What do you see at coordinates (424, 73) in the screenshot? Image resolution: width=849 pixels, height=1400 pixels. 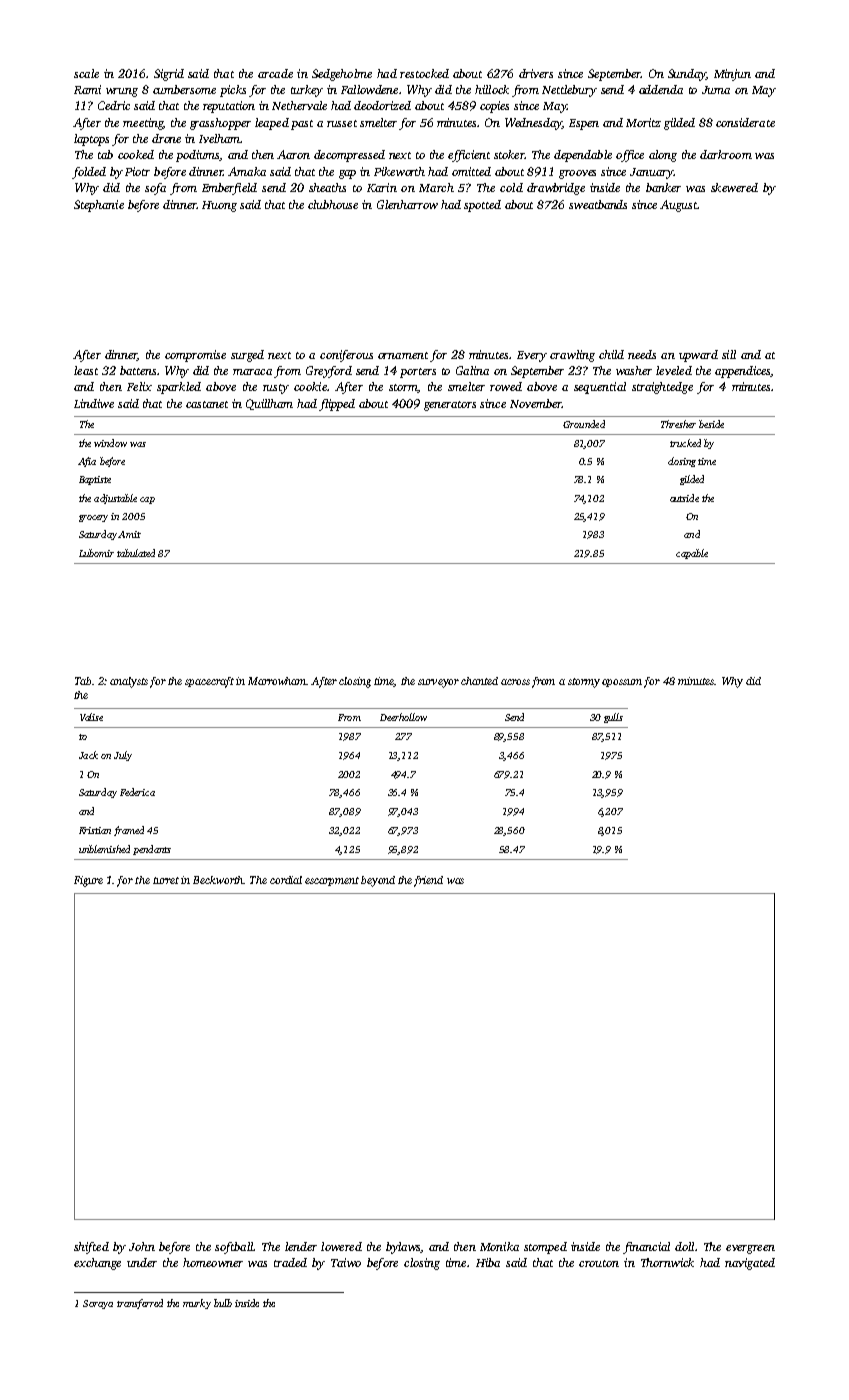 I see `restocked` at bounding box center [424, 73].
